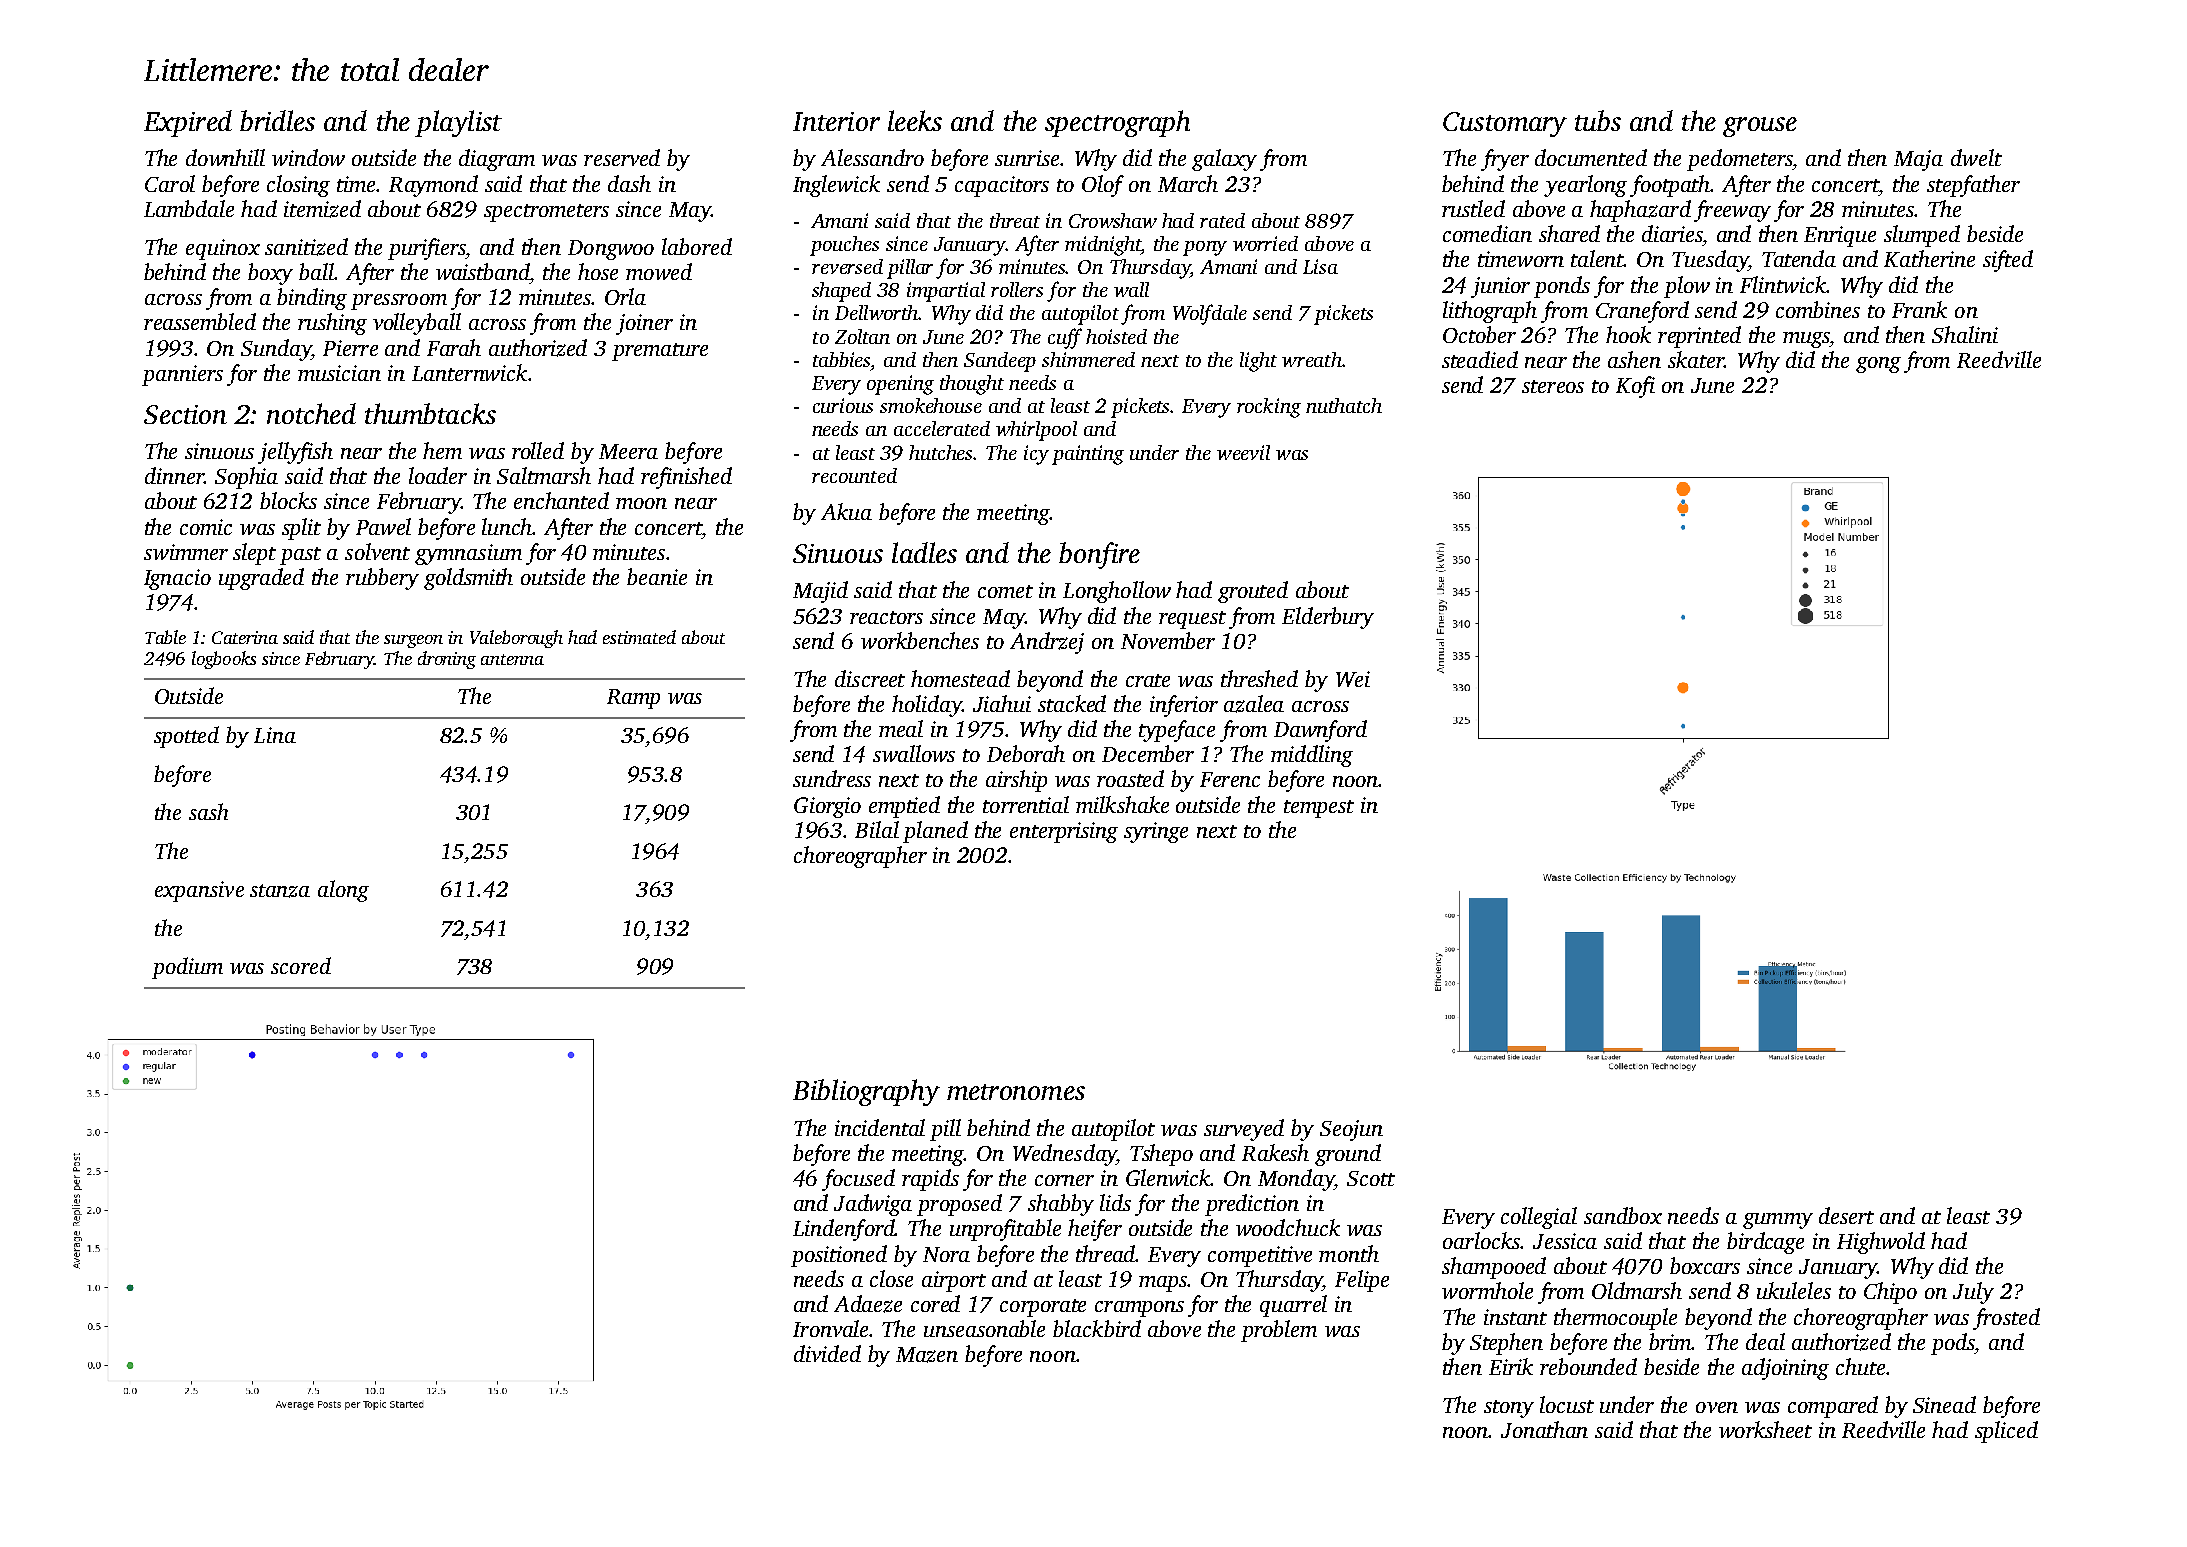 Image resolution: width=2187 pixels, height=1547 pixels. I want to click on Ironvale, so click(830, 1328).
